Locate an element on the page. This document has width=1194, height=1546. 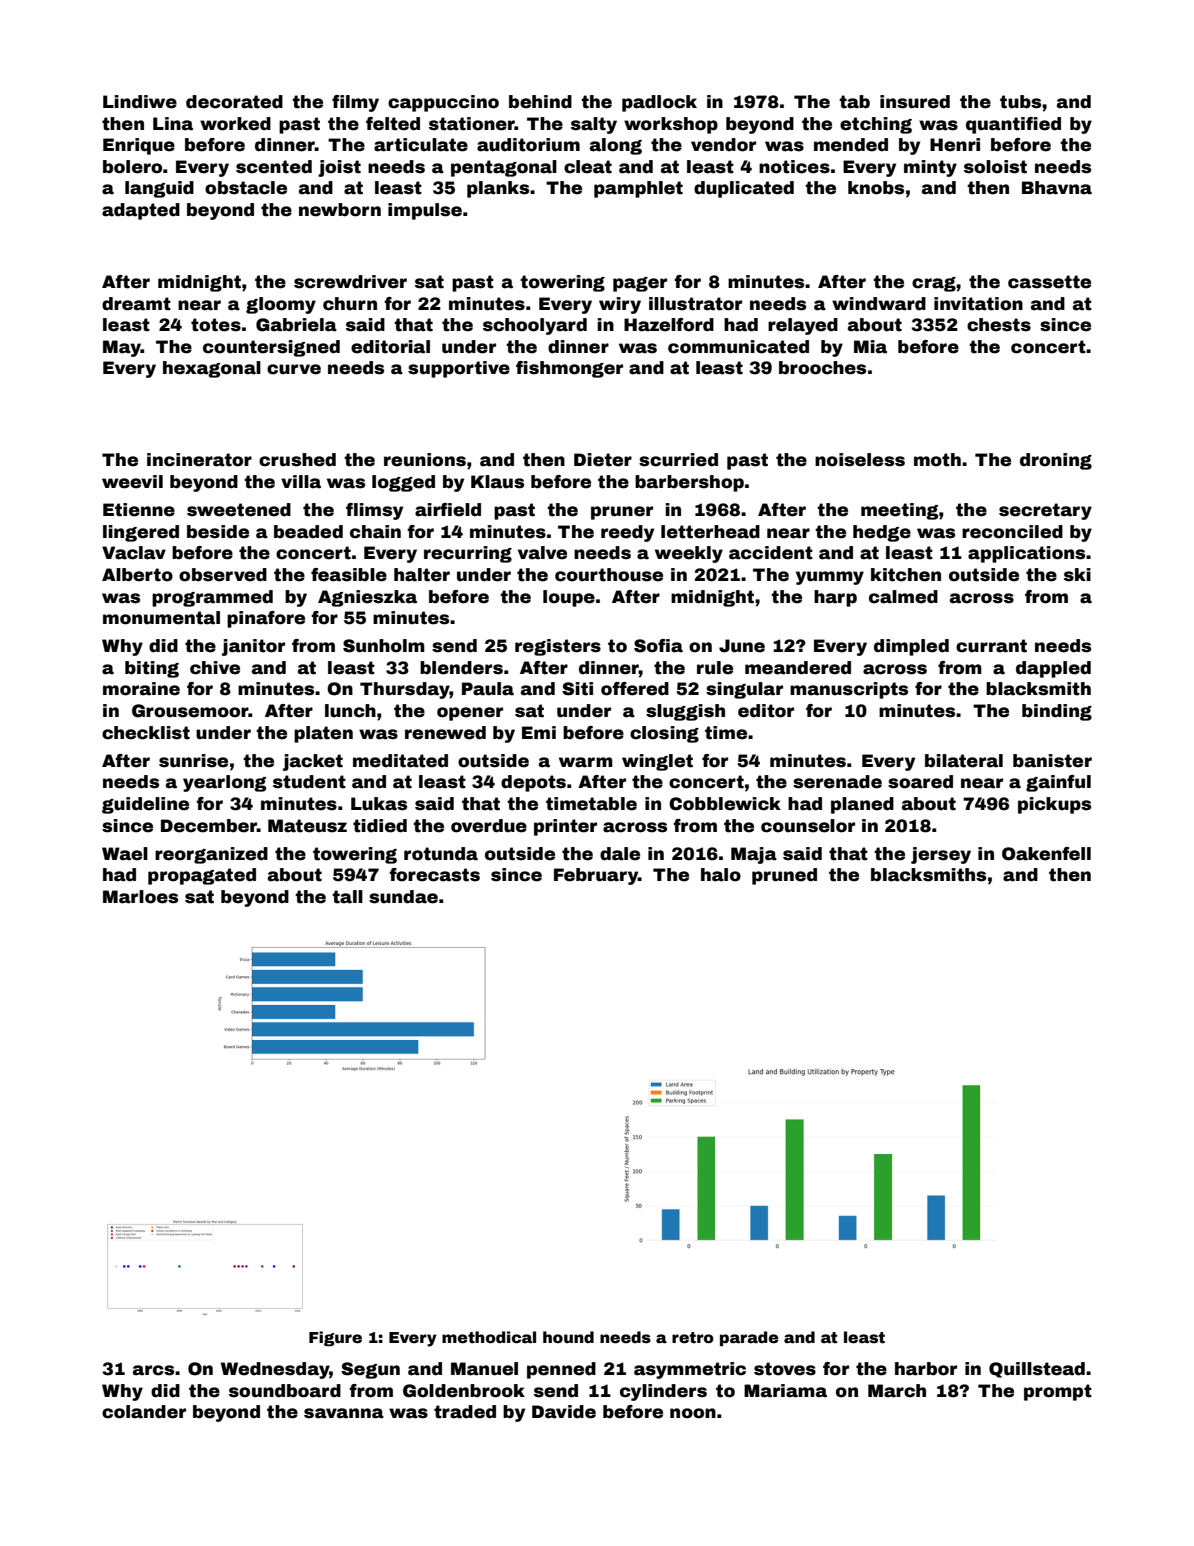
jersey is located at coordinates (941, 855).
